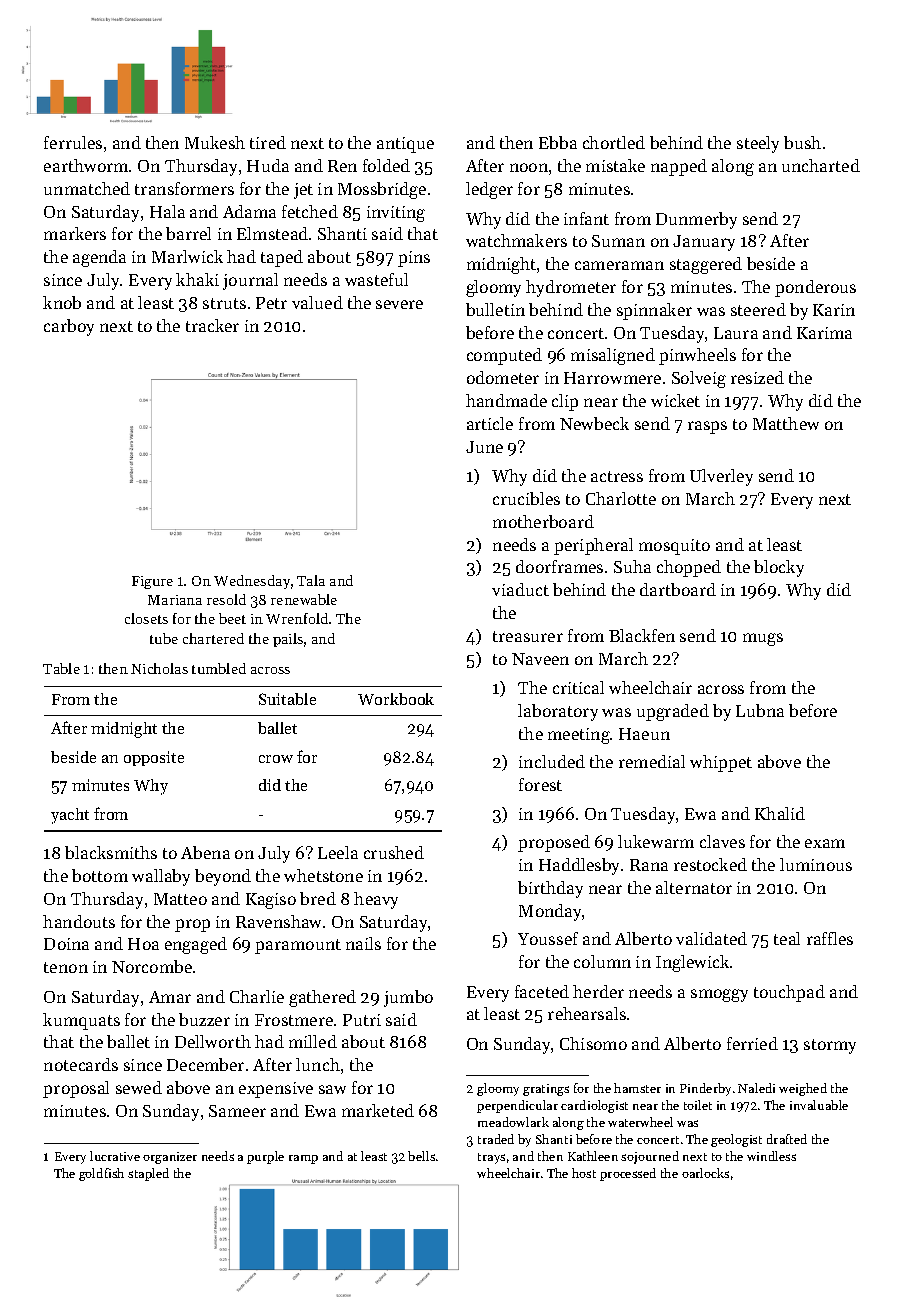 This document has width=908, height=1316. What do you see at coordinates (175, 600) in the document?
I see `Mariana` at bounding box center [175, 600].
